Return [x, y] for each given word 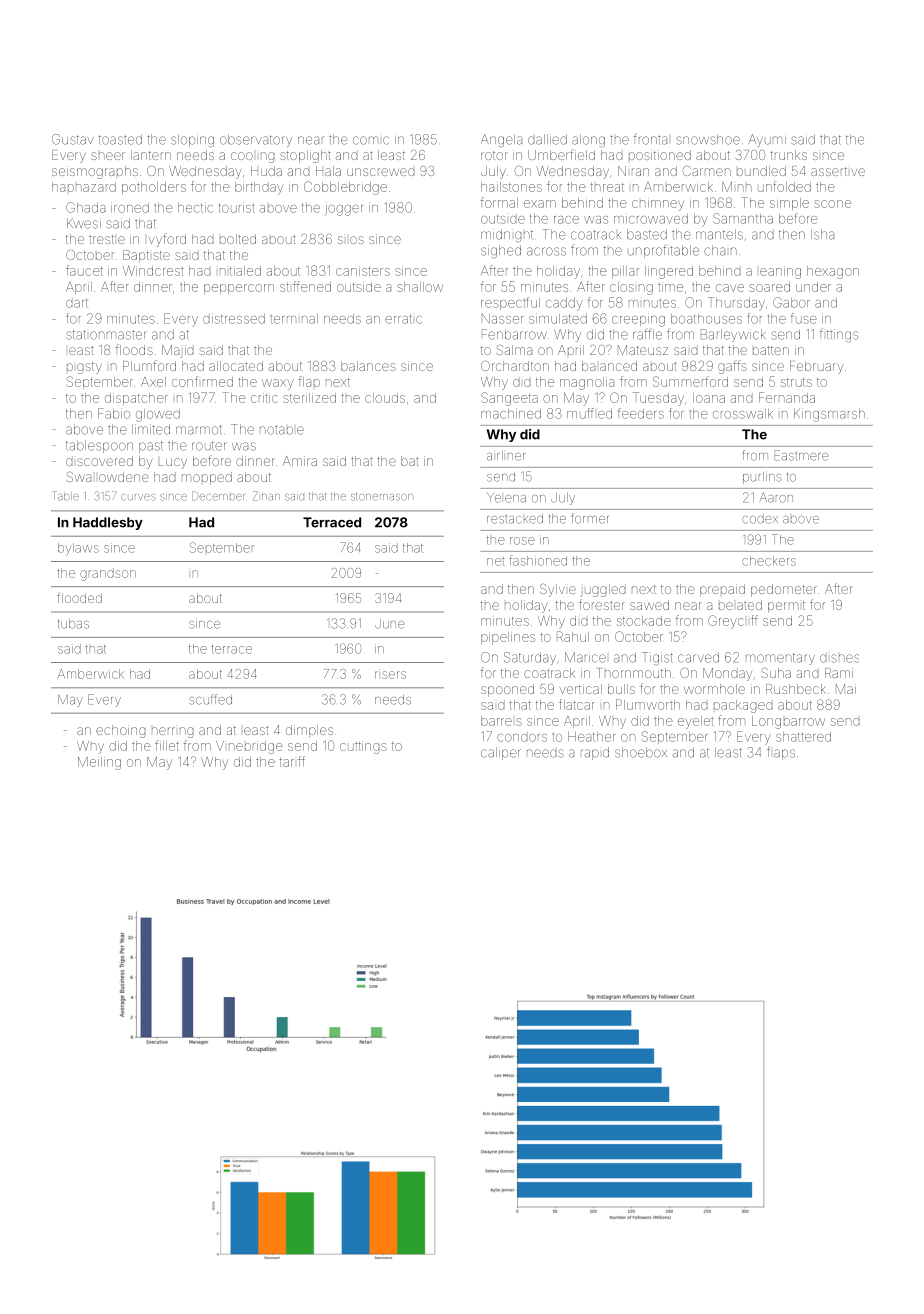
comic [371, 140]
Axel [153, 382]
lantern [151, 155]
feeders [641, 413]
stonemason [382, 497]
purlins [762, 478]
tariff [292, 761]
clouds [385, 398]
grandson [108, 574]
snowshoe [708, 139]
